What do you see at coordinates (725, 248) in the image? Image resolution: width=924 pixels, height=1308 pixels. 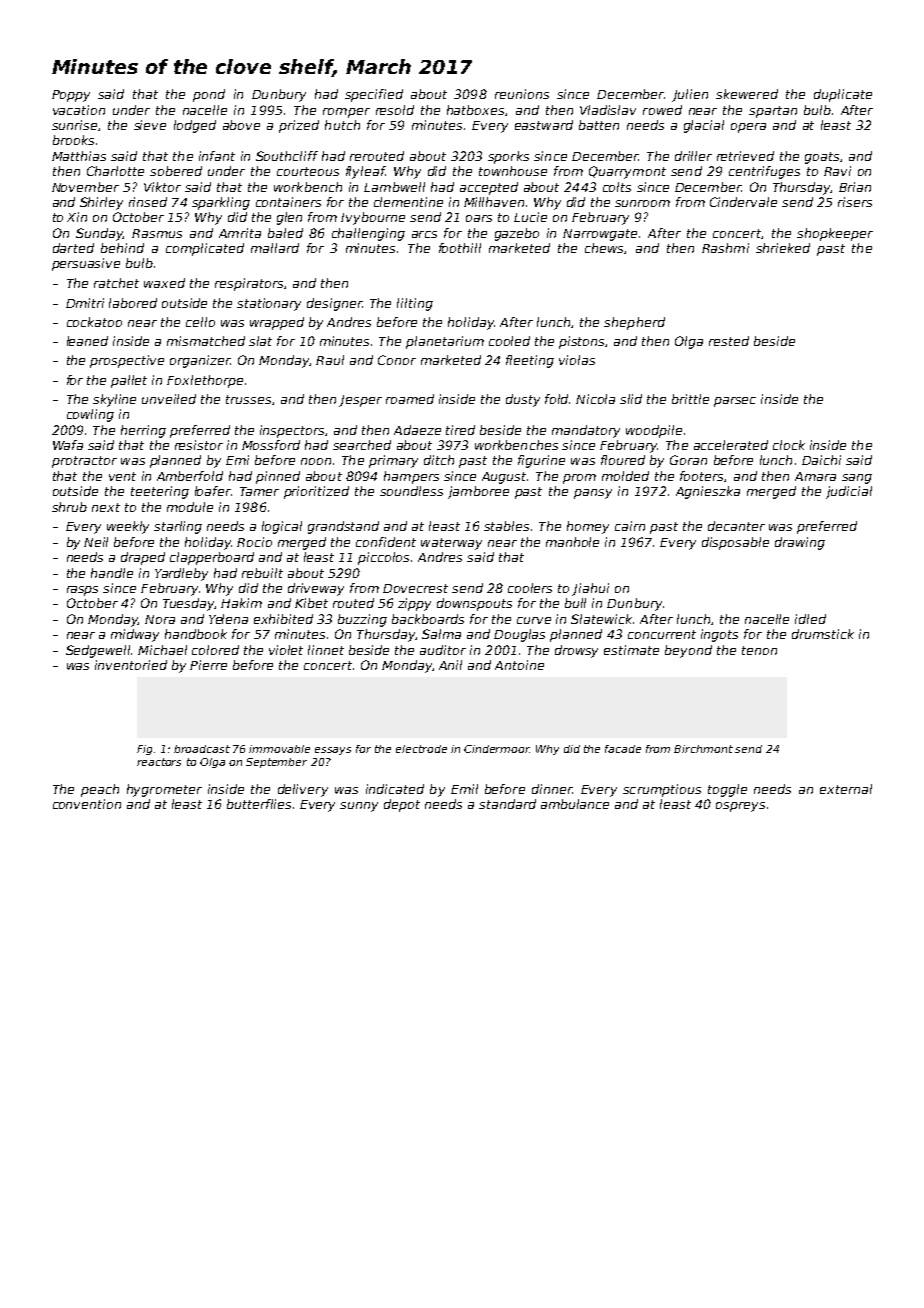 I see `Rashmi` at bounding box center [725, 248].
